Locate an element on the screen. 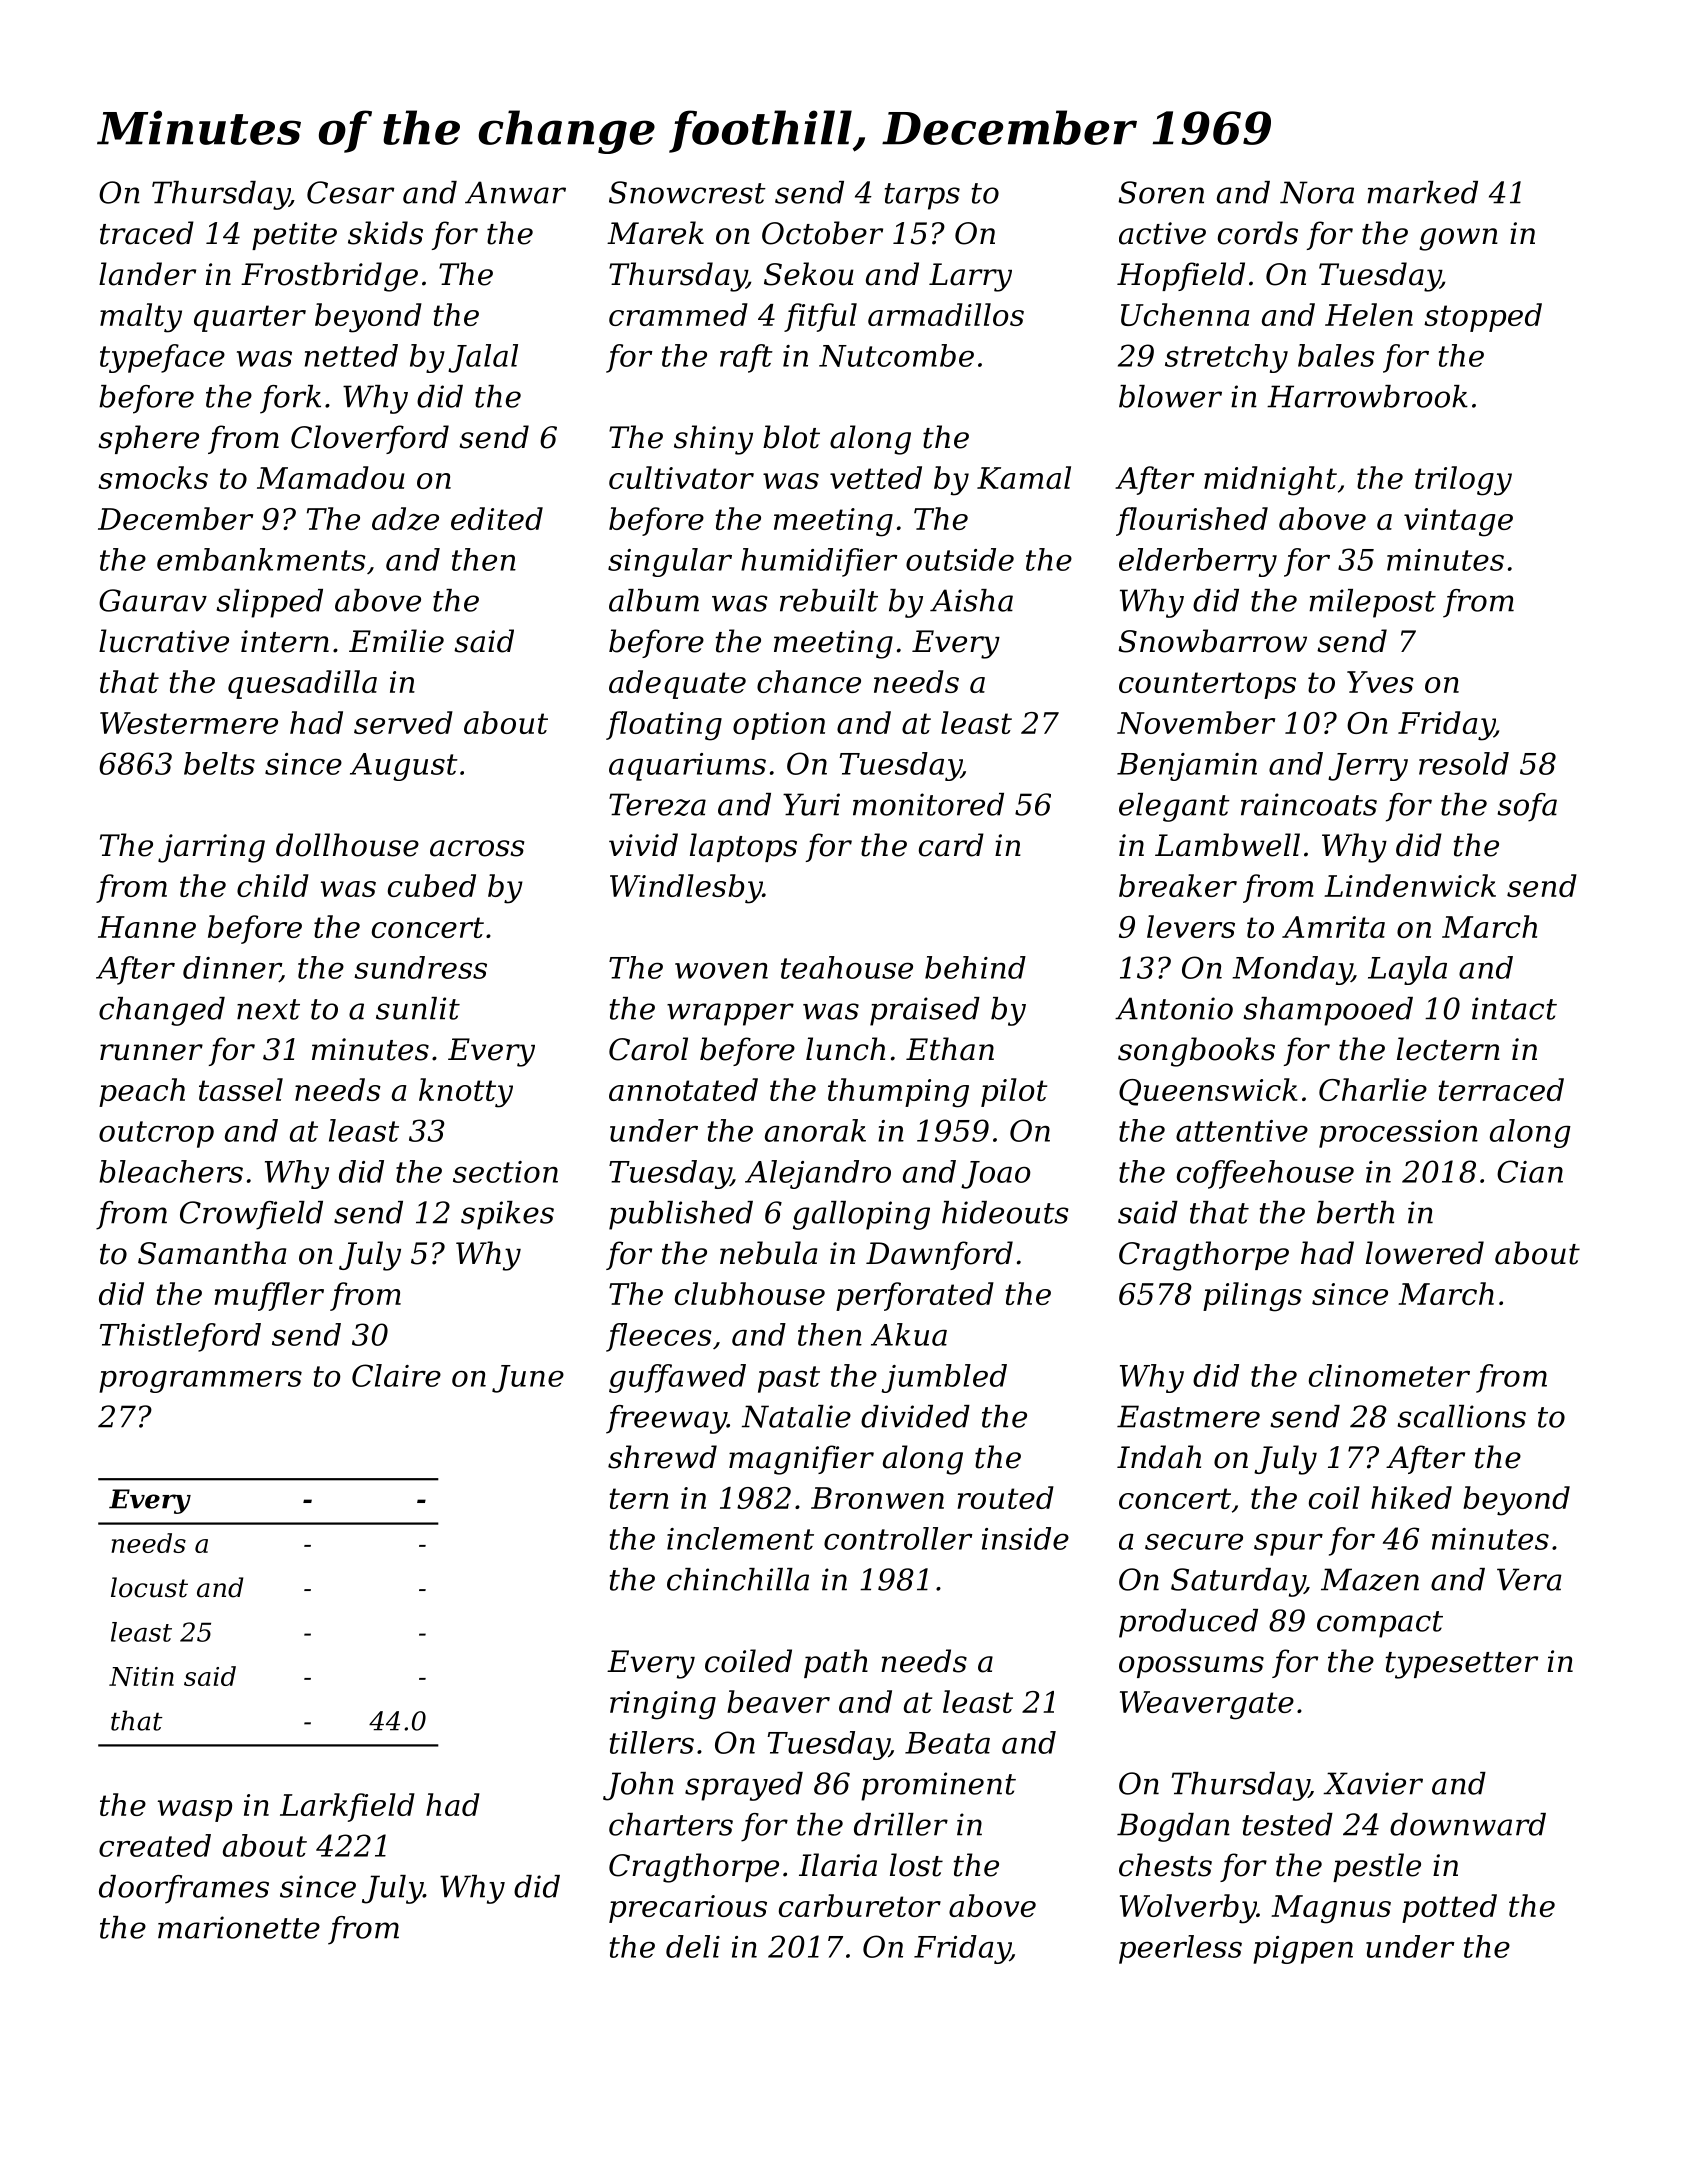 Image resolution: width=1683 pixels, height=2178 pixels. Cesar is located at coordinates (350, 192).
